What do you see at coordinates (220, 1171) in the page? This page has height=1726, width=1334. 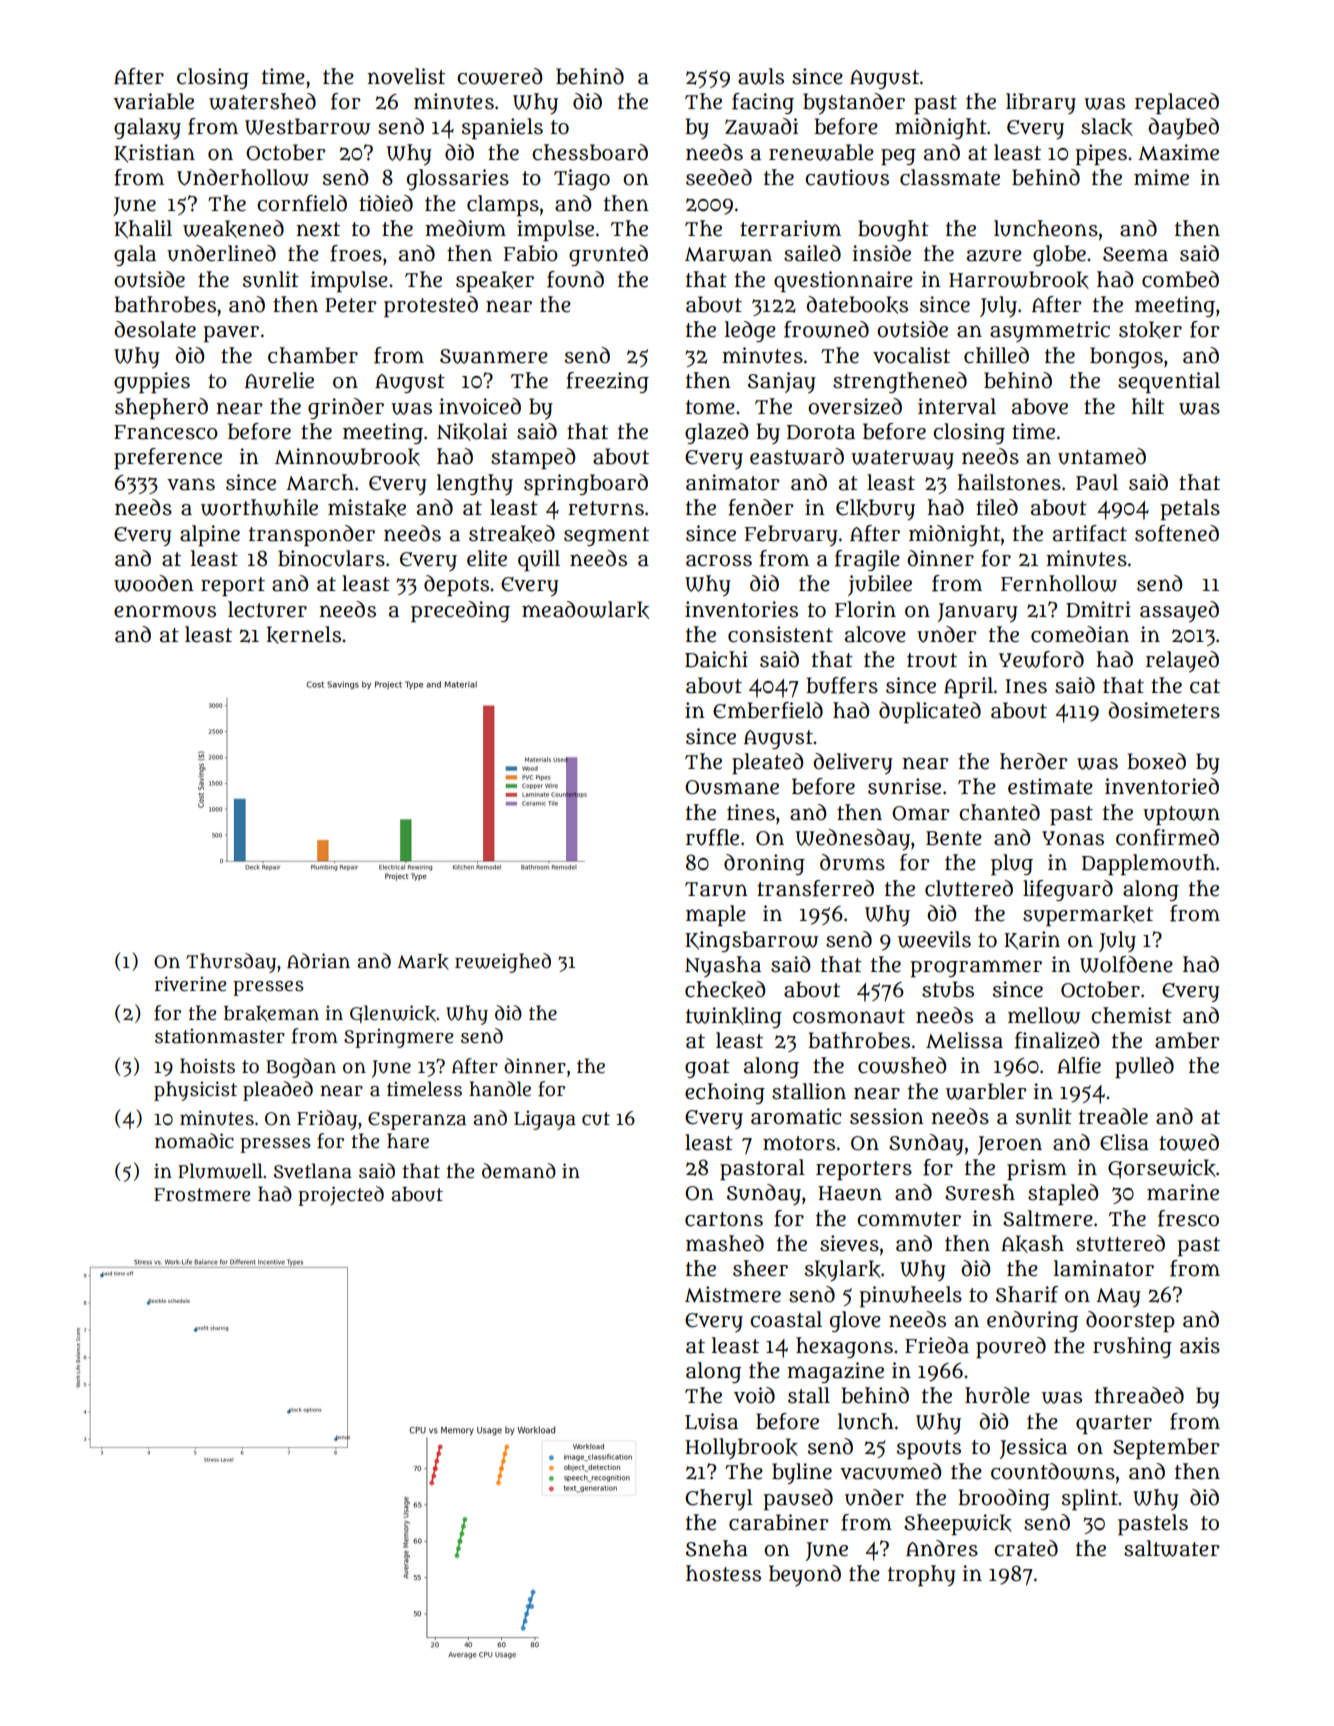 I see `Plumwell` at bounding box center [220, 1171].
